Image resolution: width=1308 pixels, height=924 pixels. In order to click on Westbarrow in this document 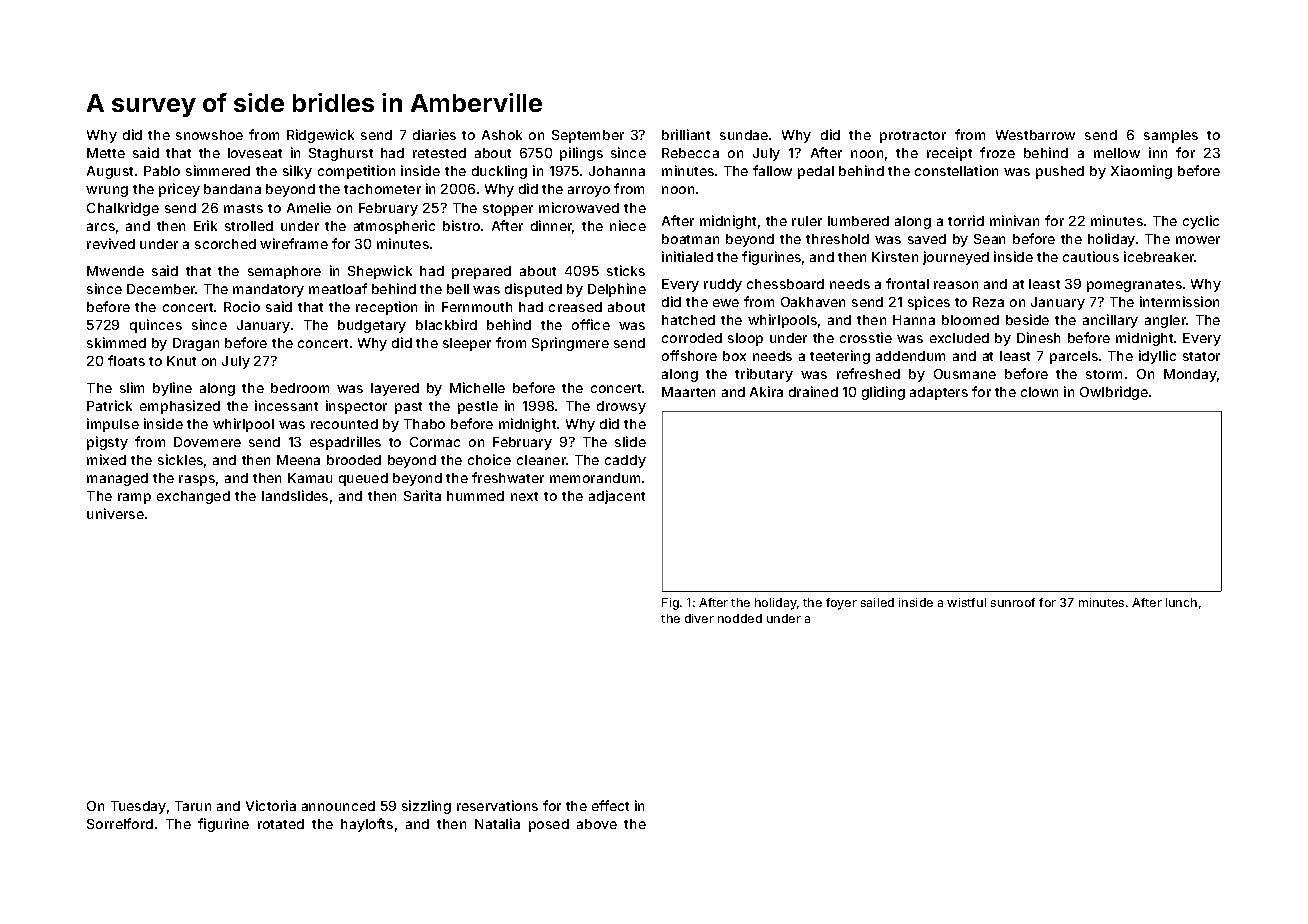, I will do `click(1035, 135)`.
